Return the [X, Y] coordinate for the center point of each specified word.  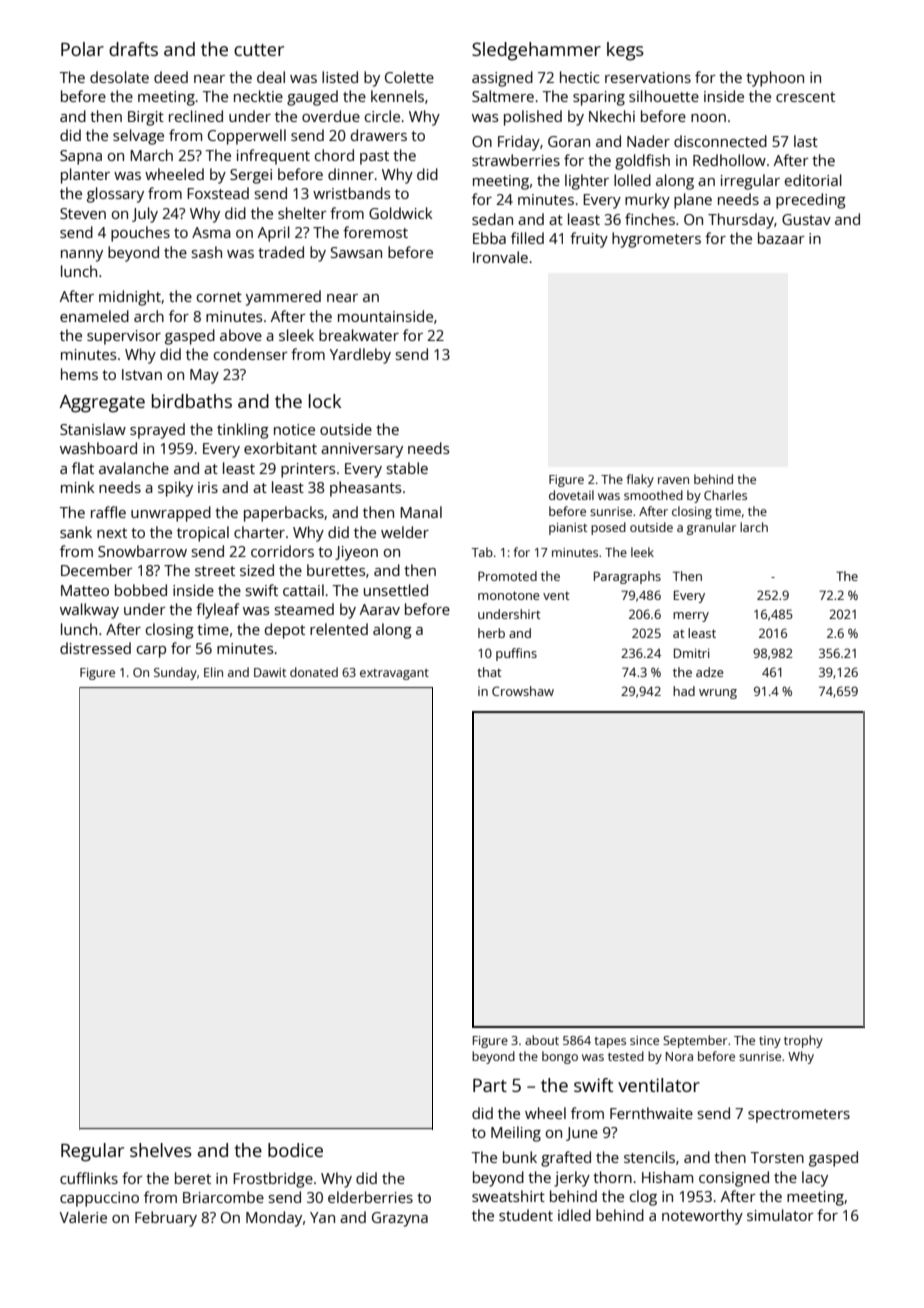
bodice [295, 1150]
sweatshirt [508, 1196]
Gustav [806, 219]
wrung [718, 694]
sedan [492, 219]
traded [281, 252]
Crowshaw [523, 691]
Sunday [175, 673]
